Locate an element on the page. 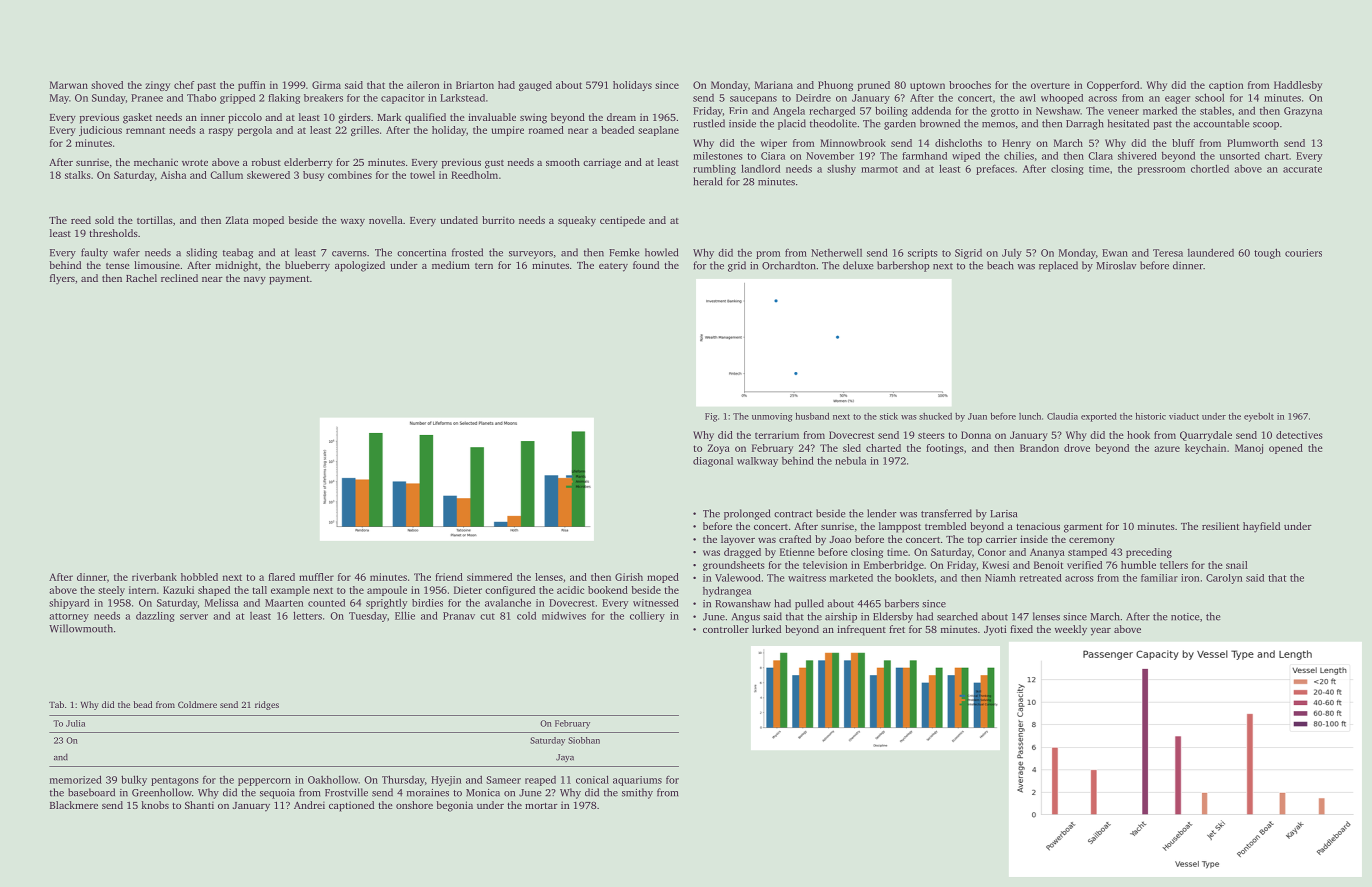  riverbank is located at coordinates (154, 577).
